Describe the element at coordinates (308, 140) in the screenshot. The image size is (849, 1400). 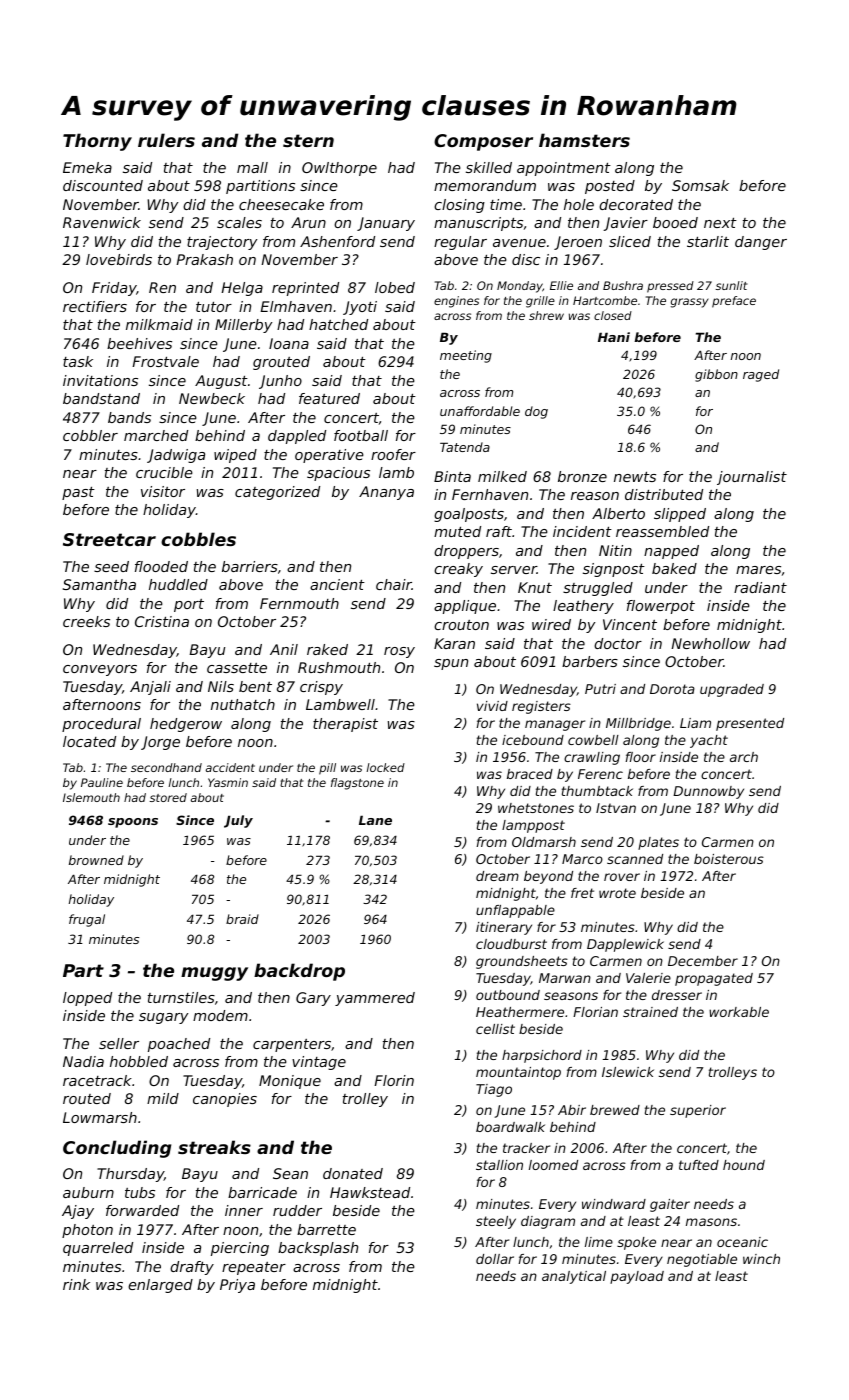
I see `stern` at that location.
